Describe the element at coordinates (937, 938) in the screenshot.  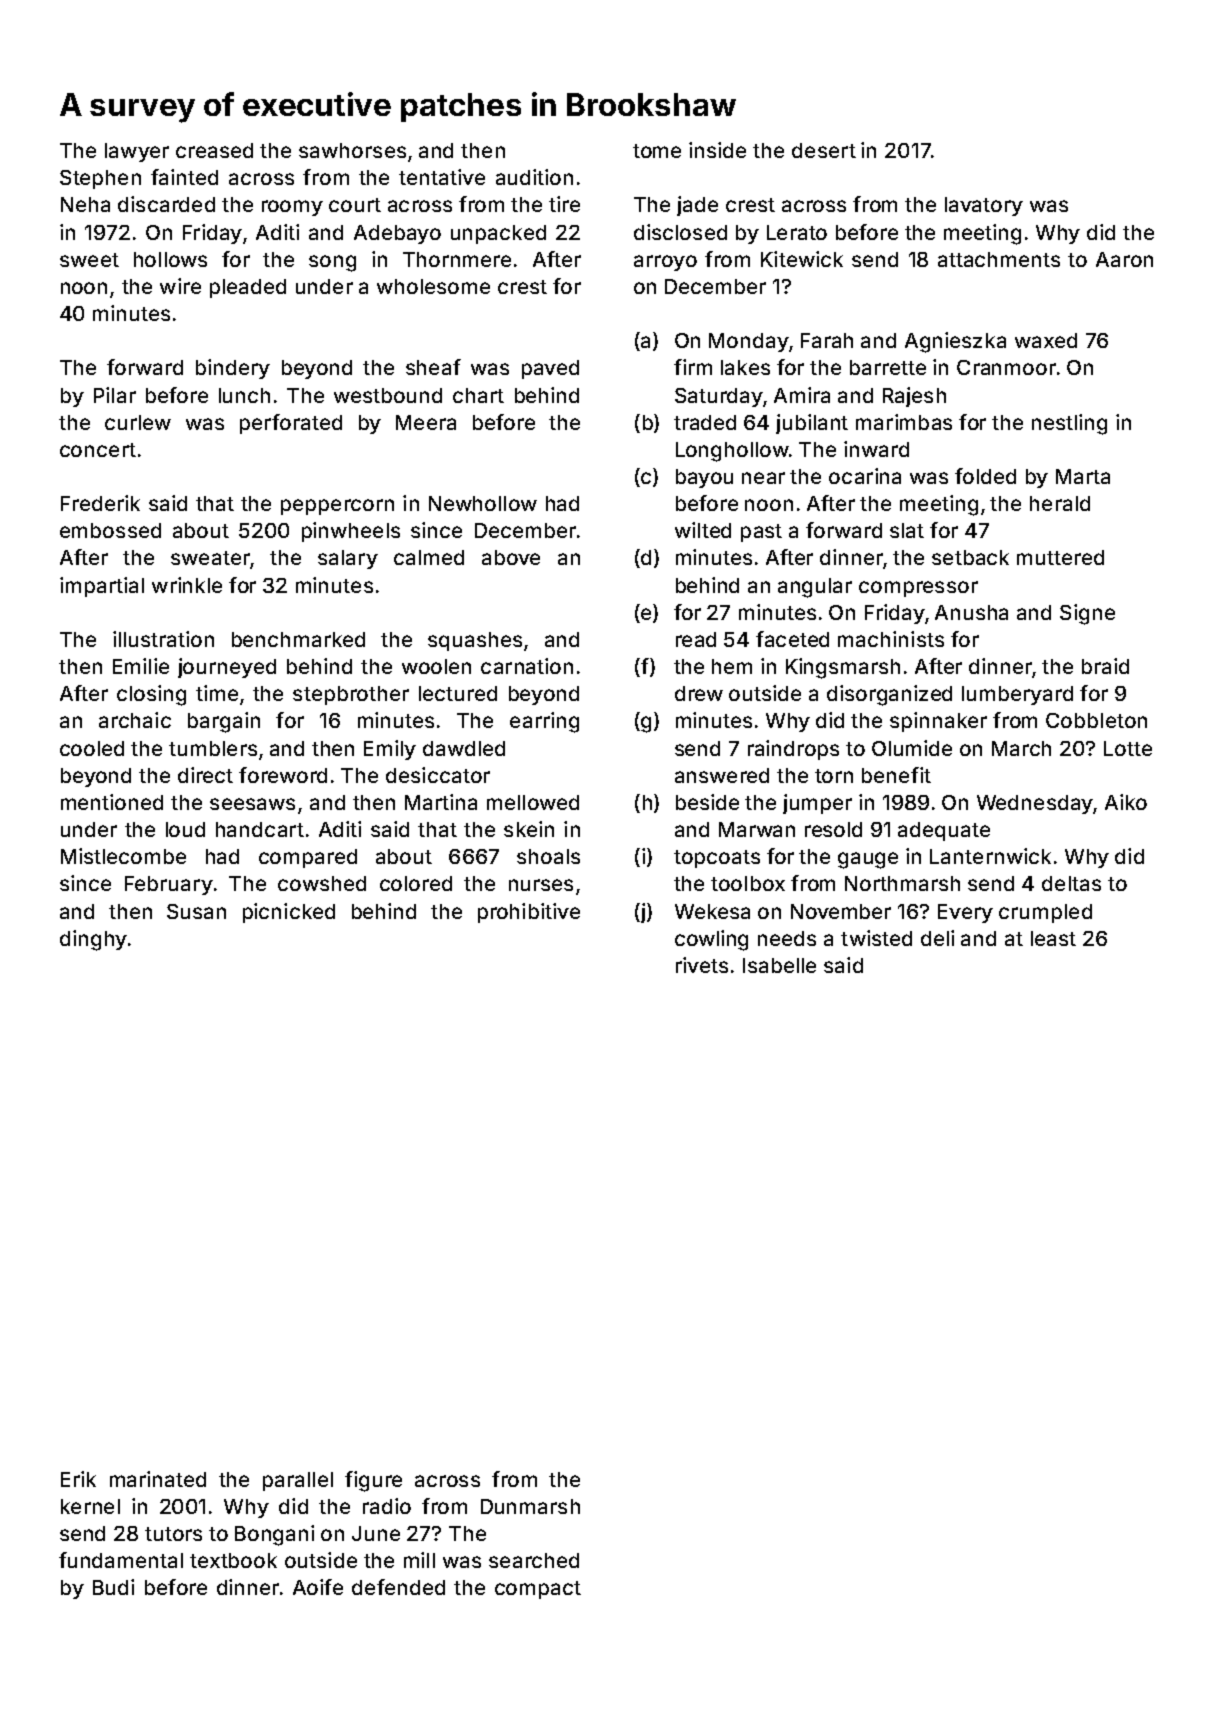
I see `deli` at that location.
